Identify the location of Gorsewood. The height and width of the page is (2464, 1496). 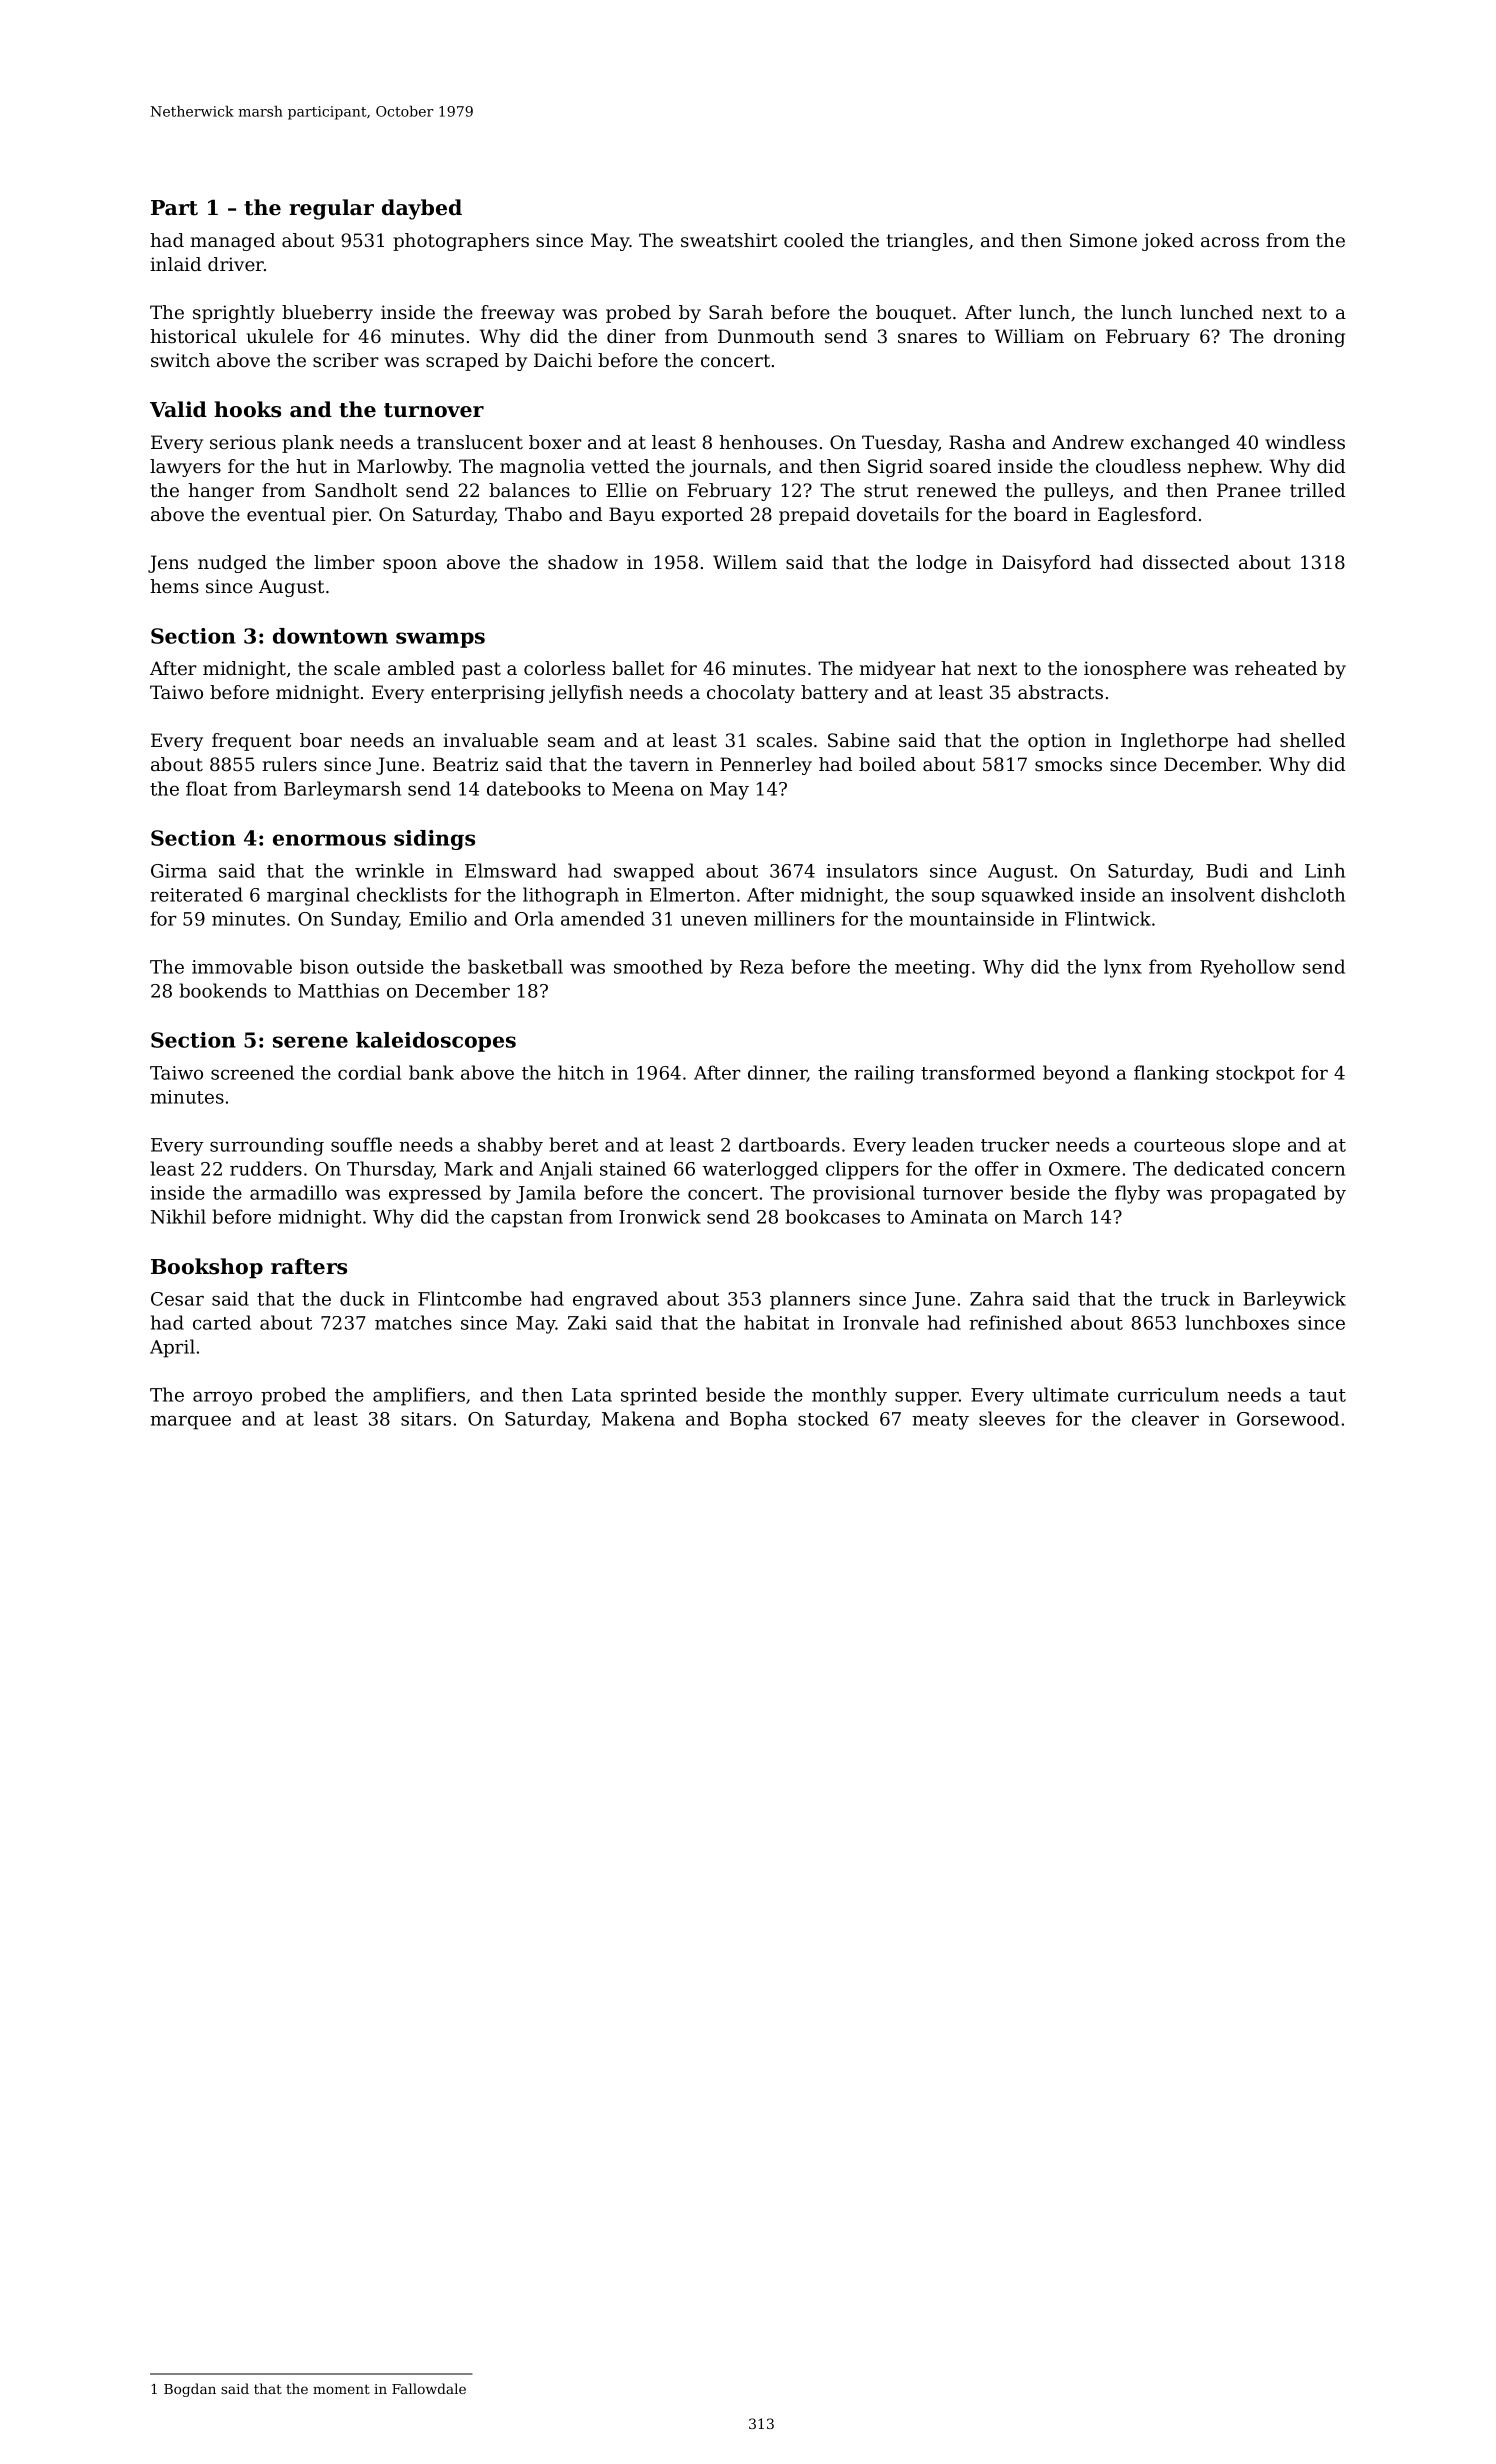
(1288, 1418).
